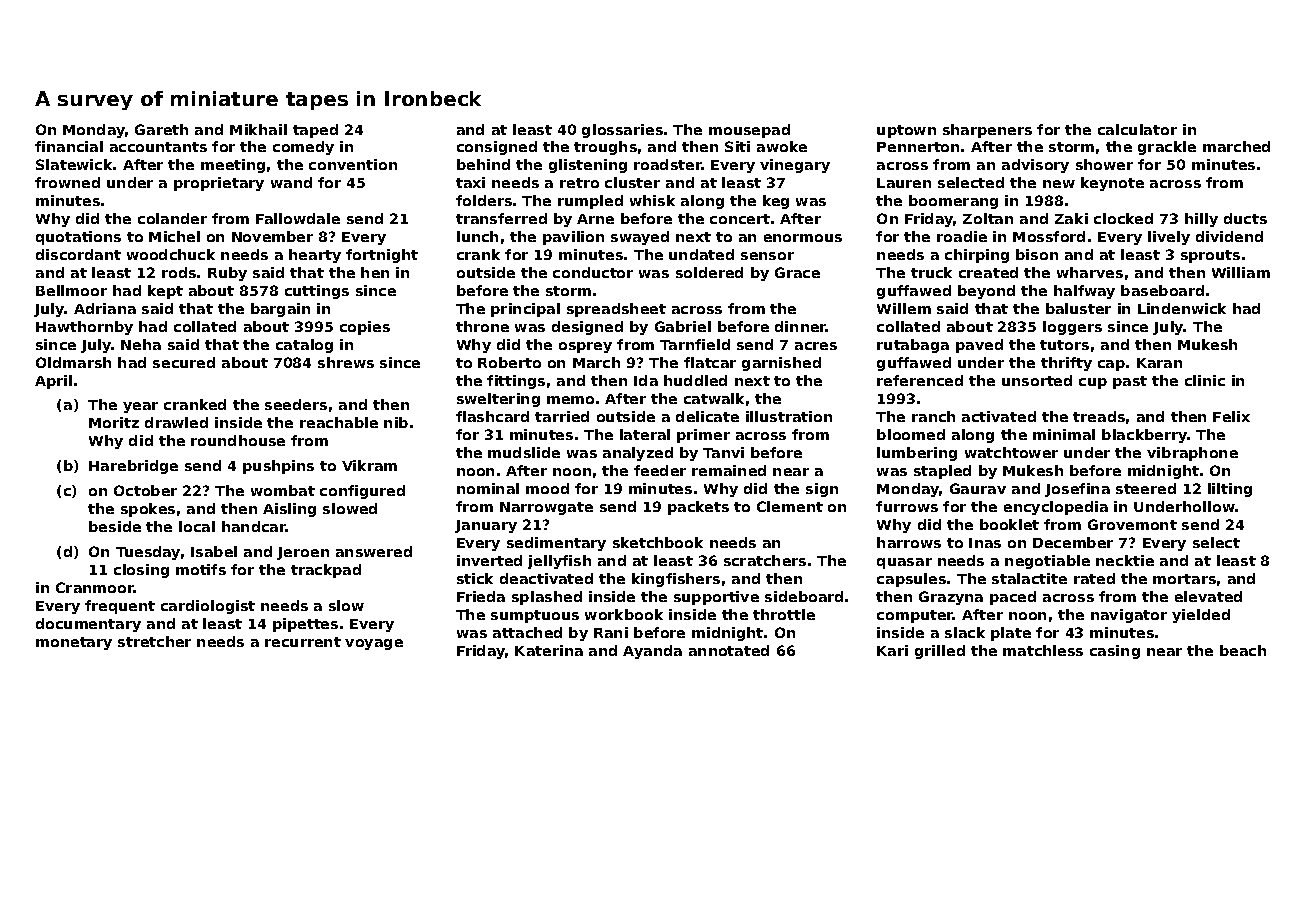 Image resolution: width=1308 pixels, height=924 pixels. Describe the element at coordinates (1208, 596) in the page. I see `elevated` at that location.
